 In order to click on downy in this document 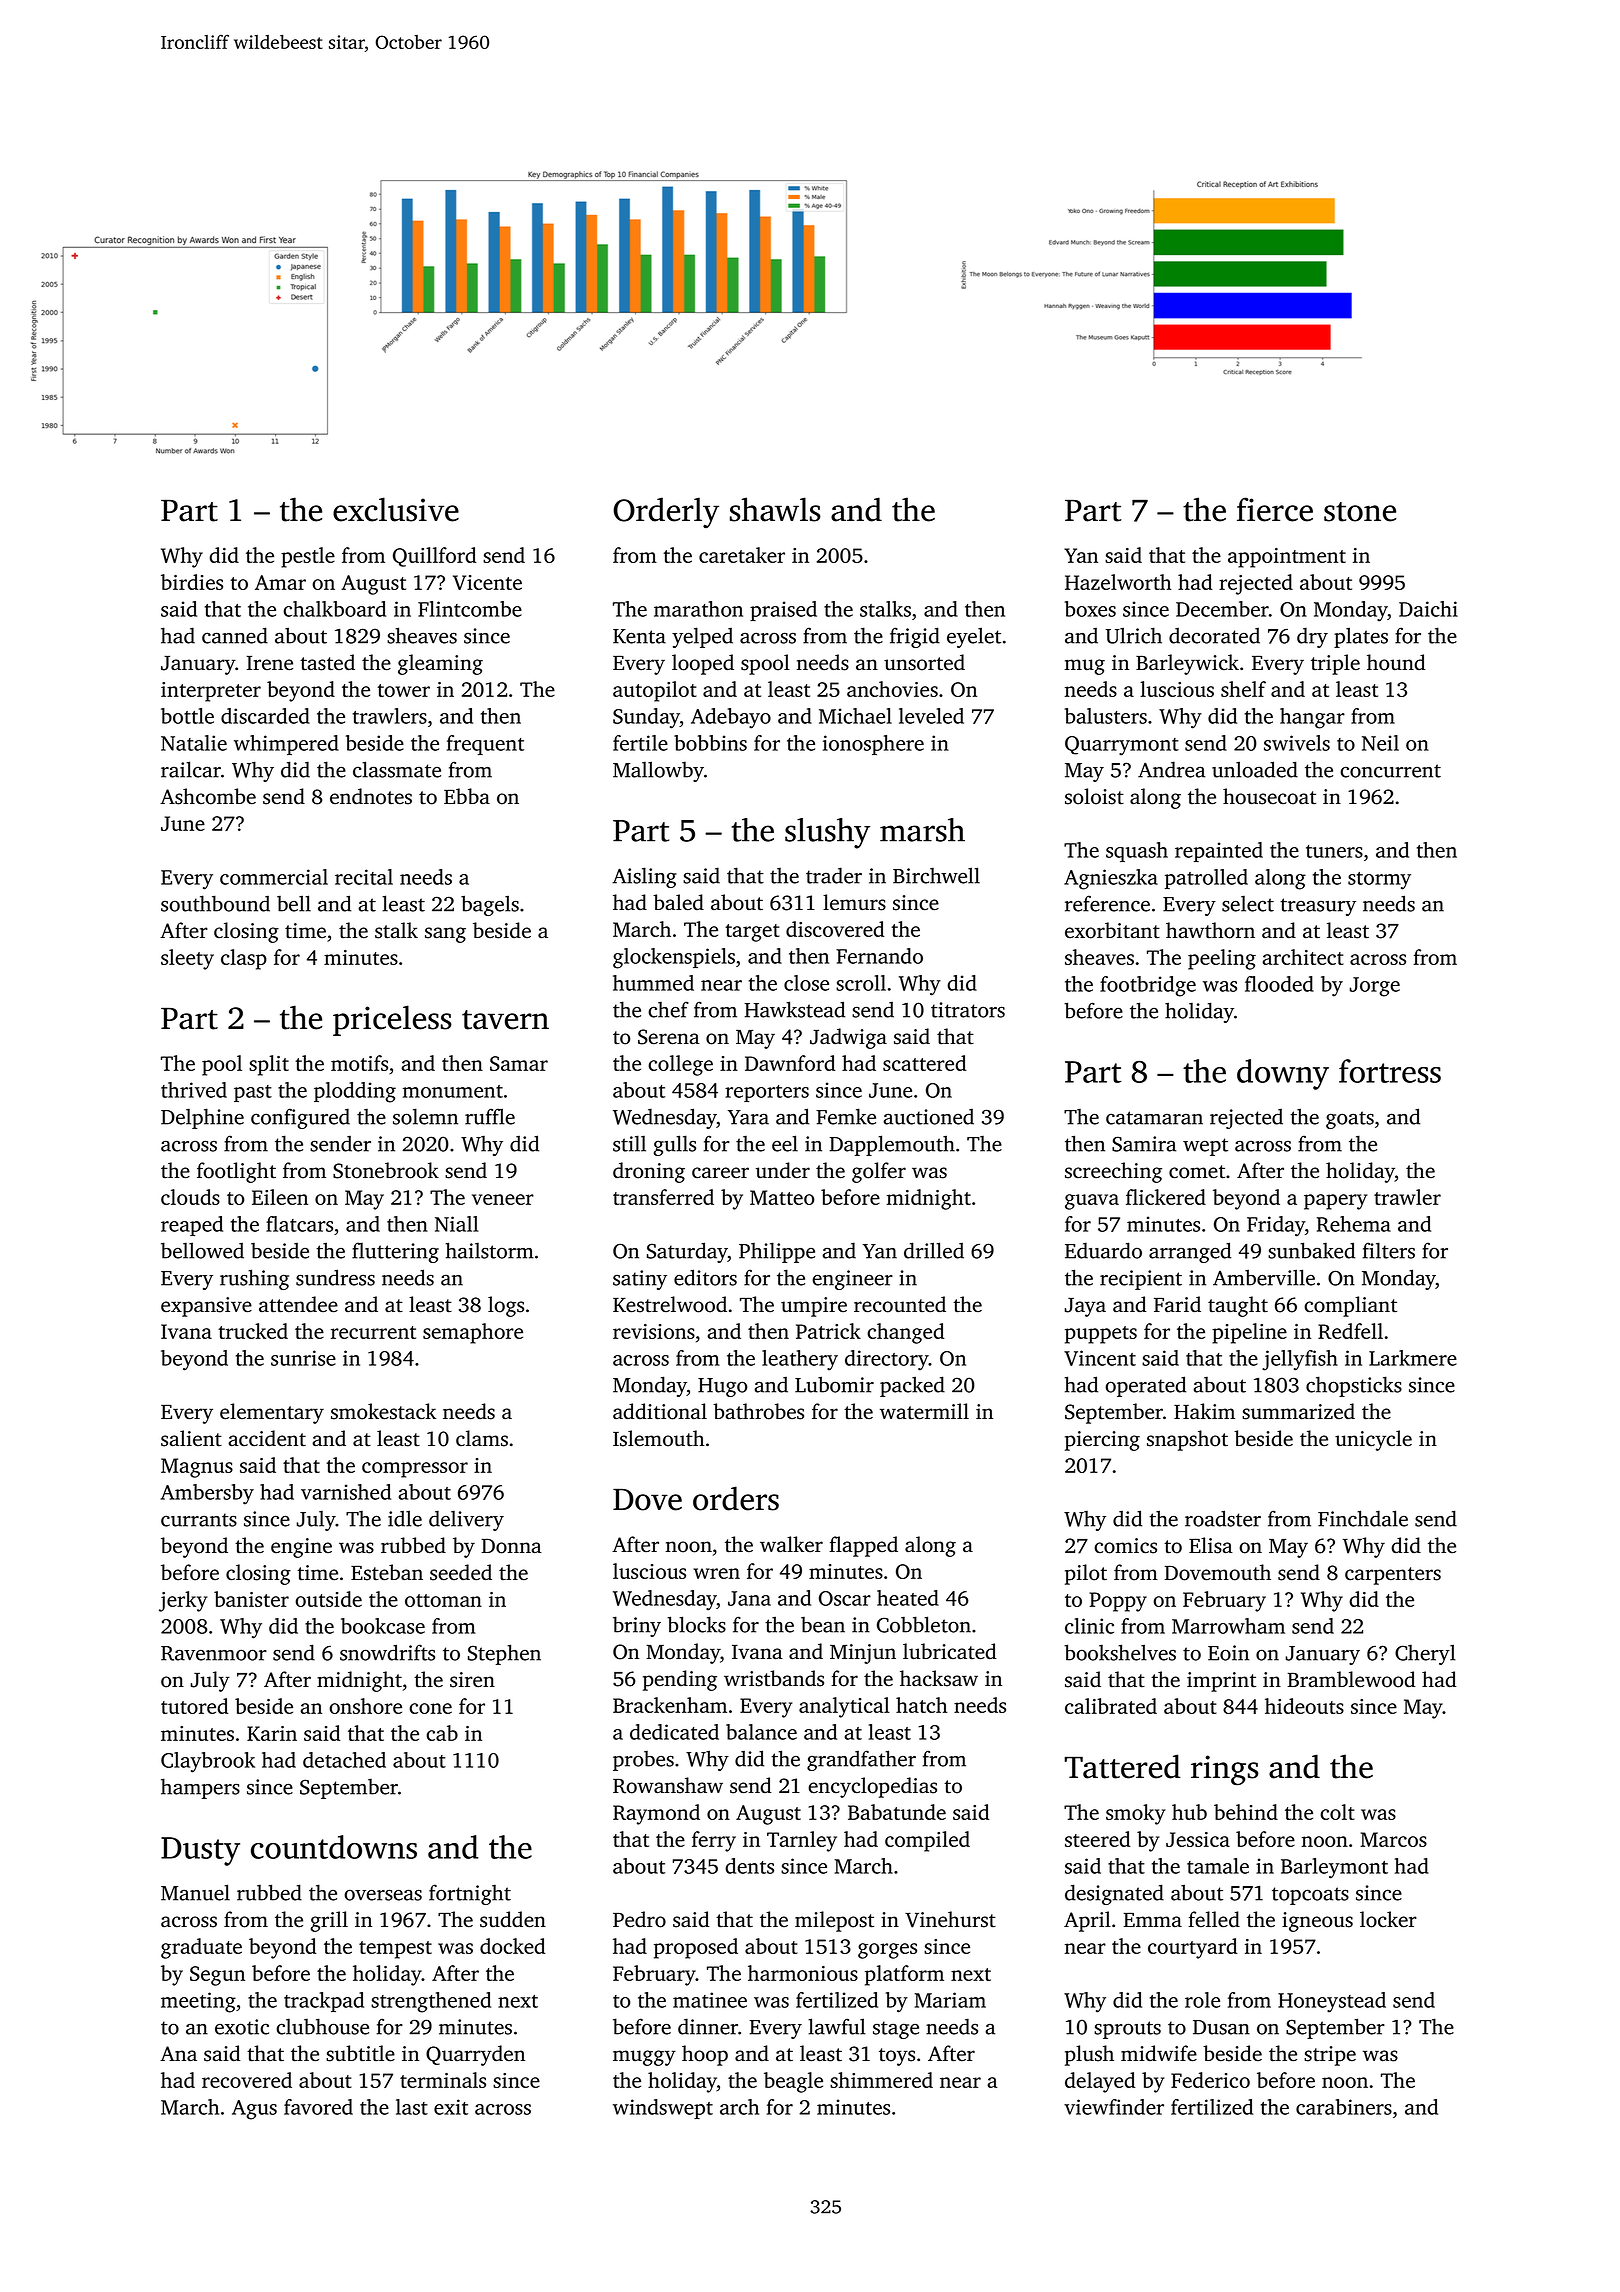, I will do `click(1283, 1074)`.
